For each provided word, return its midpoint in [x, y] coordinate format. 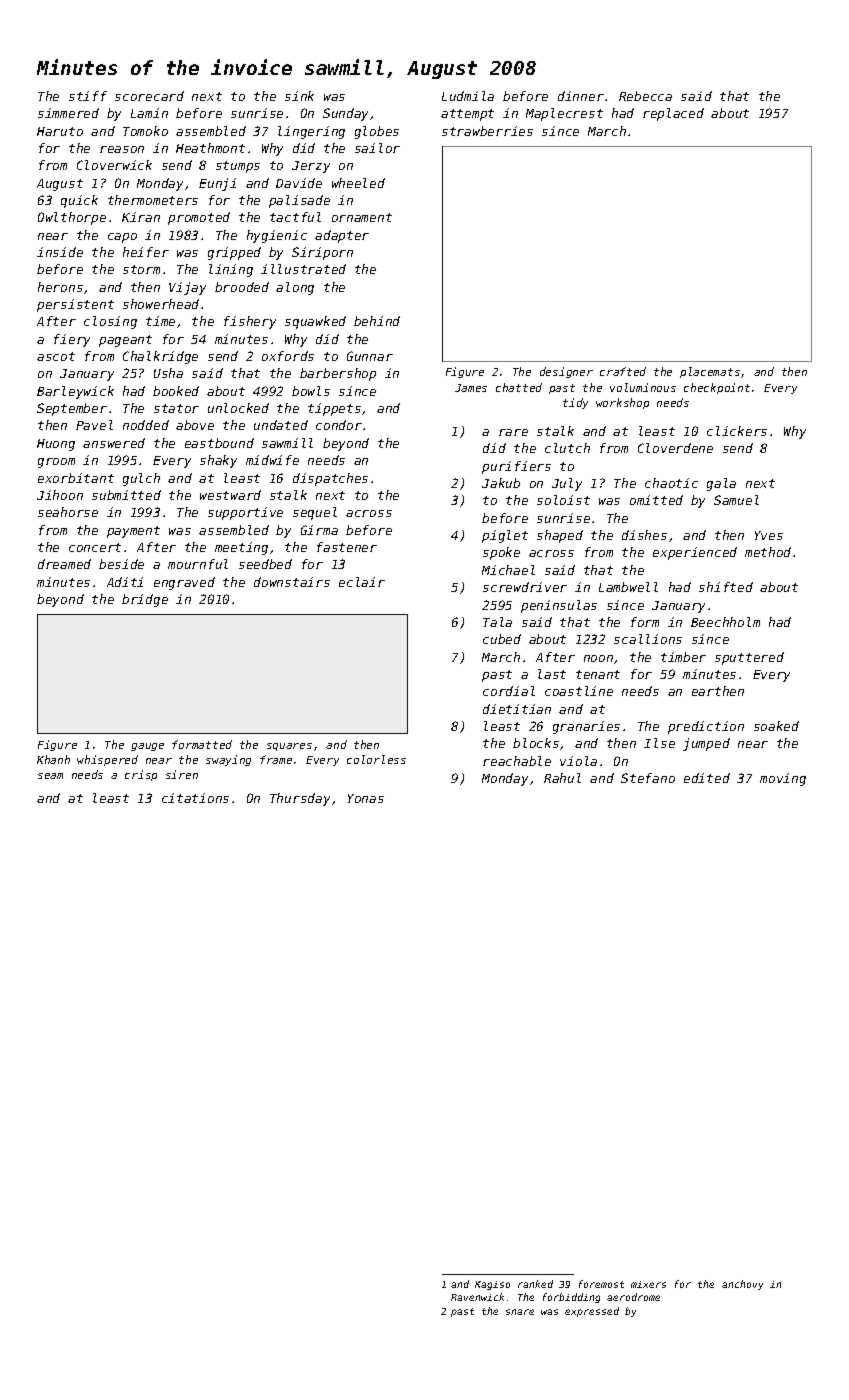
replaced [673, 114]
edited [707, 778]
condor [339, 425]
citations [195, 798]
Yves [769, 535]
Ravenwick [477, 1297]
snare [520, 1312]
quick [79, 201]
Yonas [366, 798]
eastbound [219, 443]
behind [377, 321]
